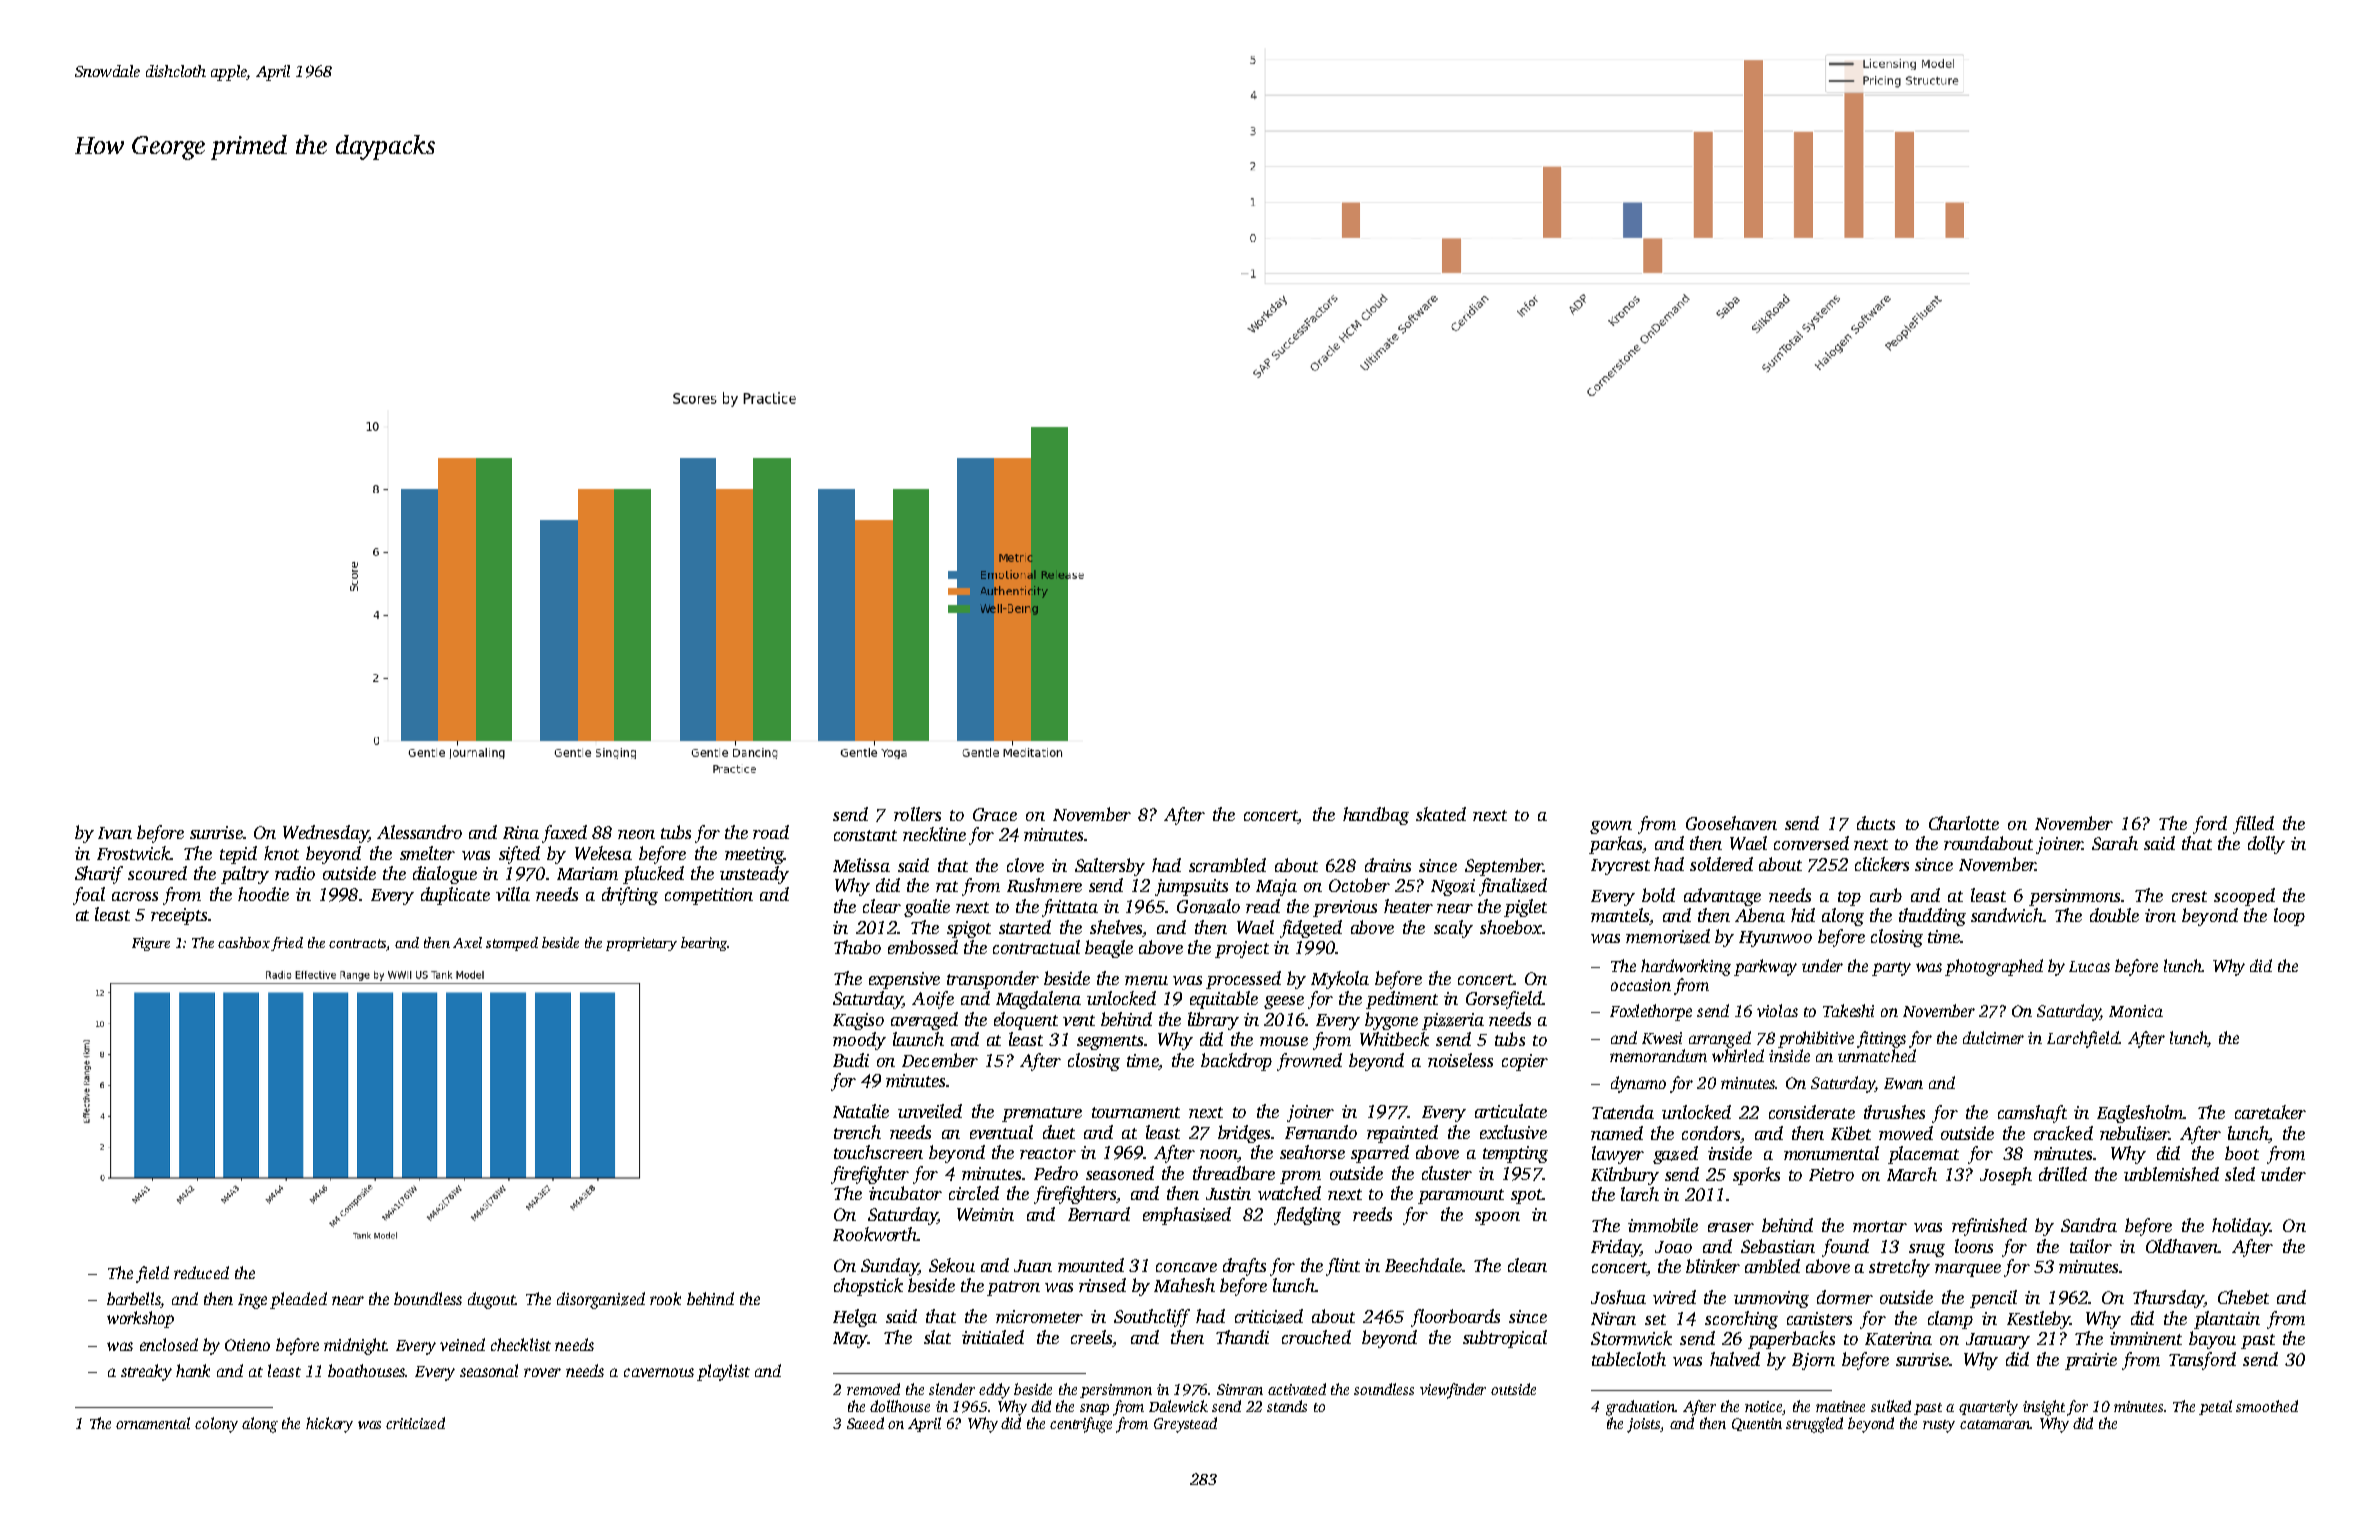 This image has width=2380, height=1540. What do you see at coordinates (1447, 1173) in the image?
I see `cluster` at bounding box center [1447, 1173].
